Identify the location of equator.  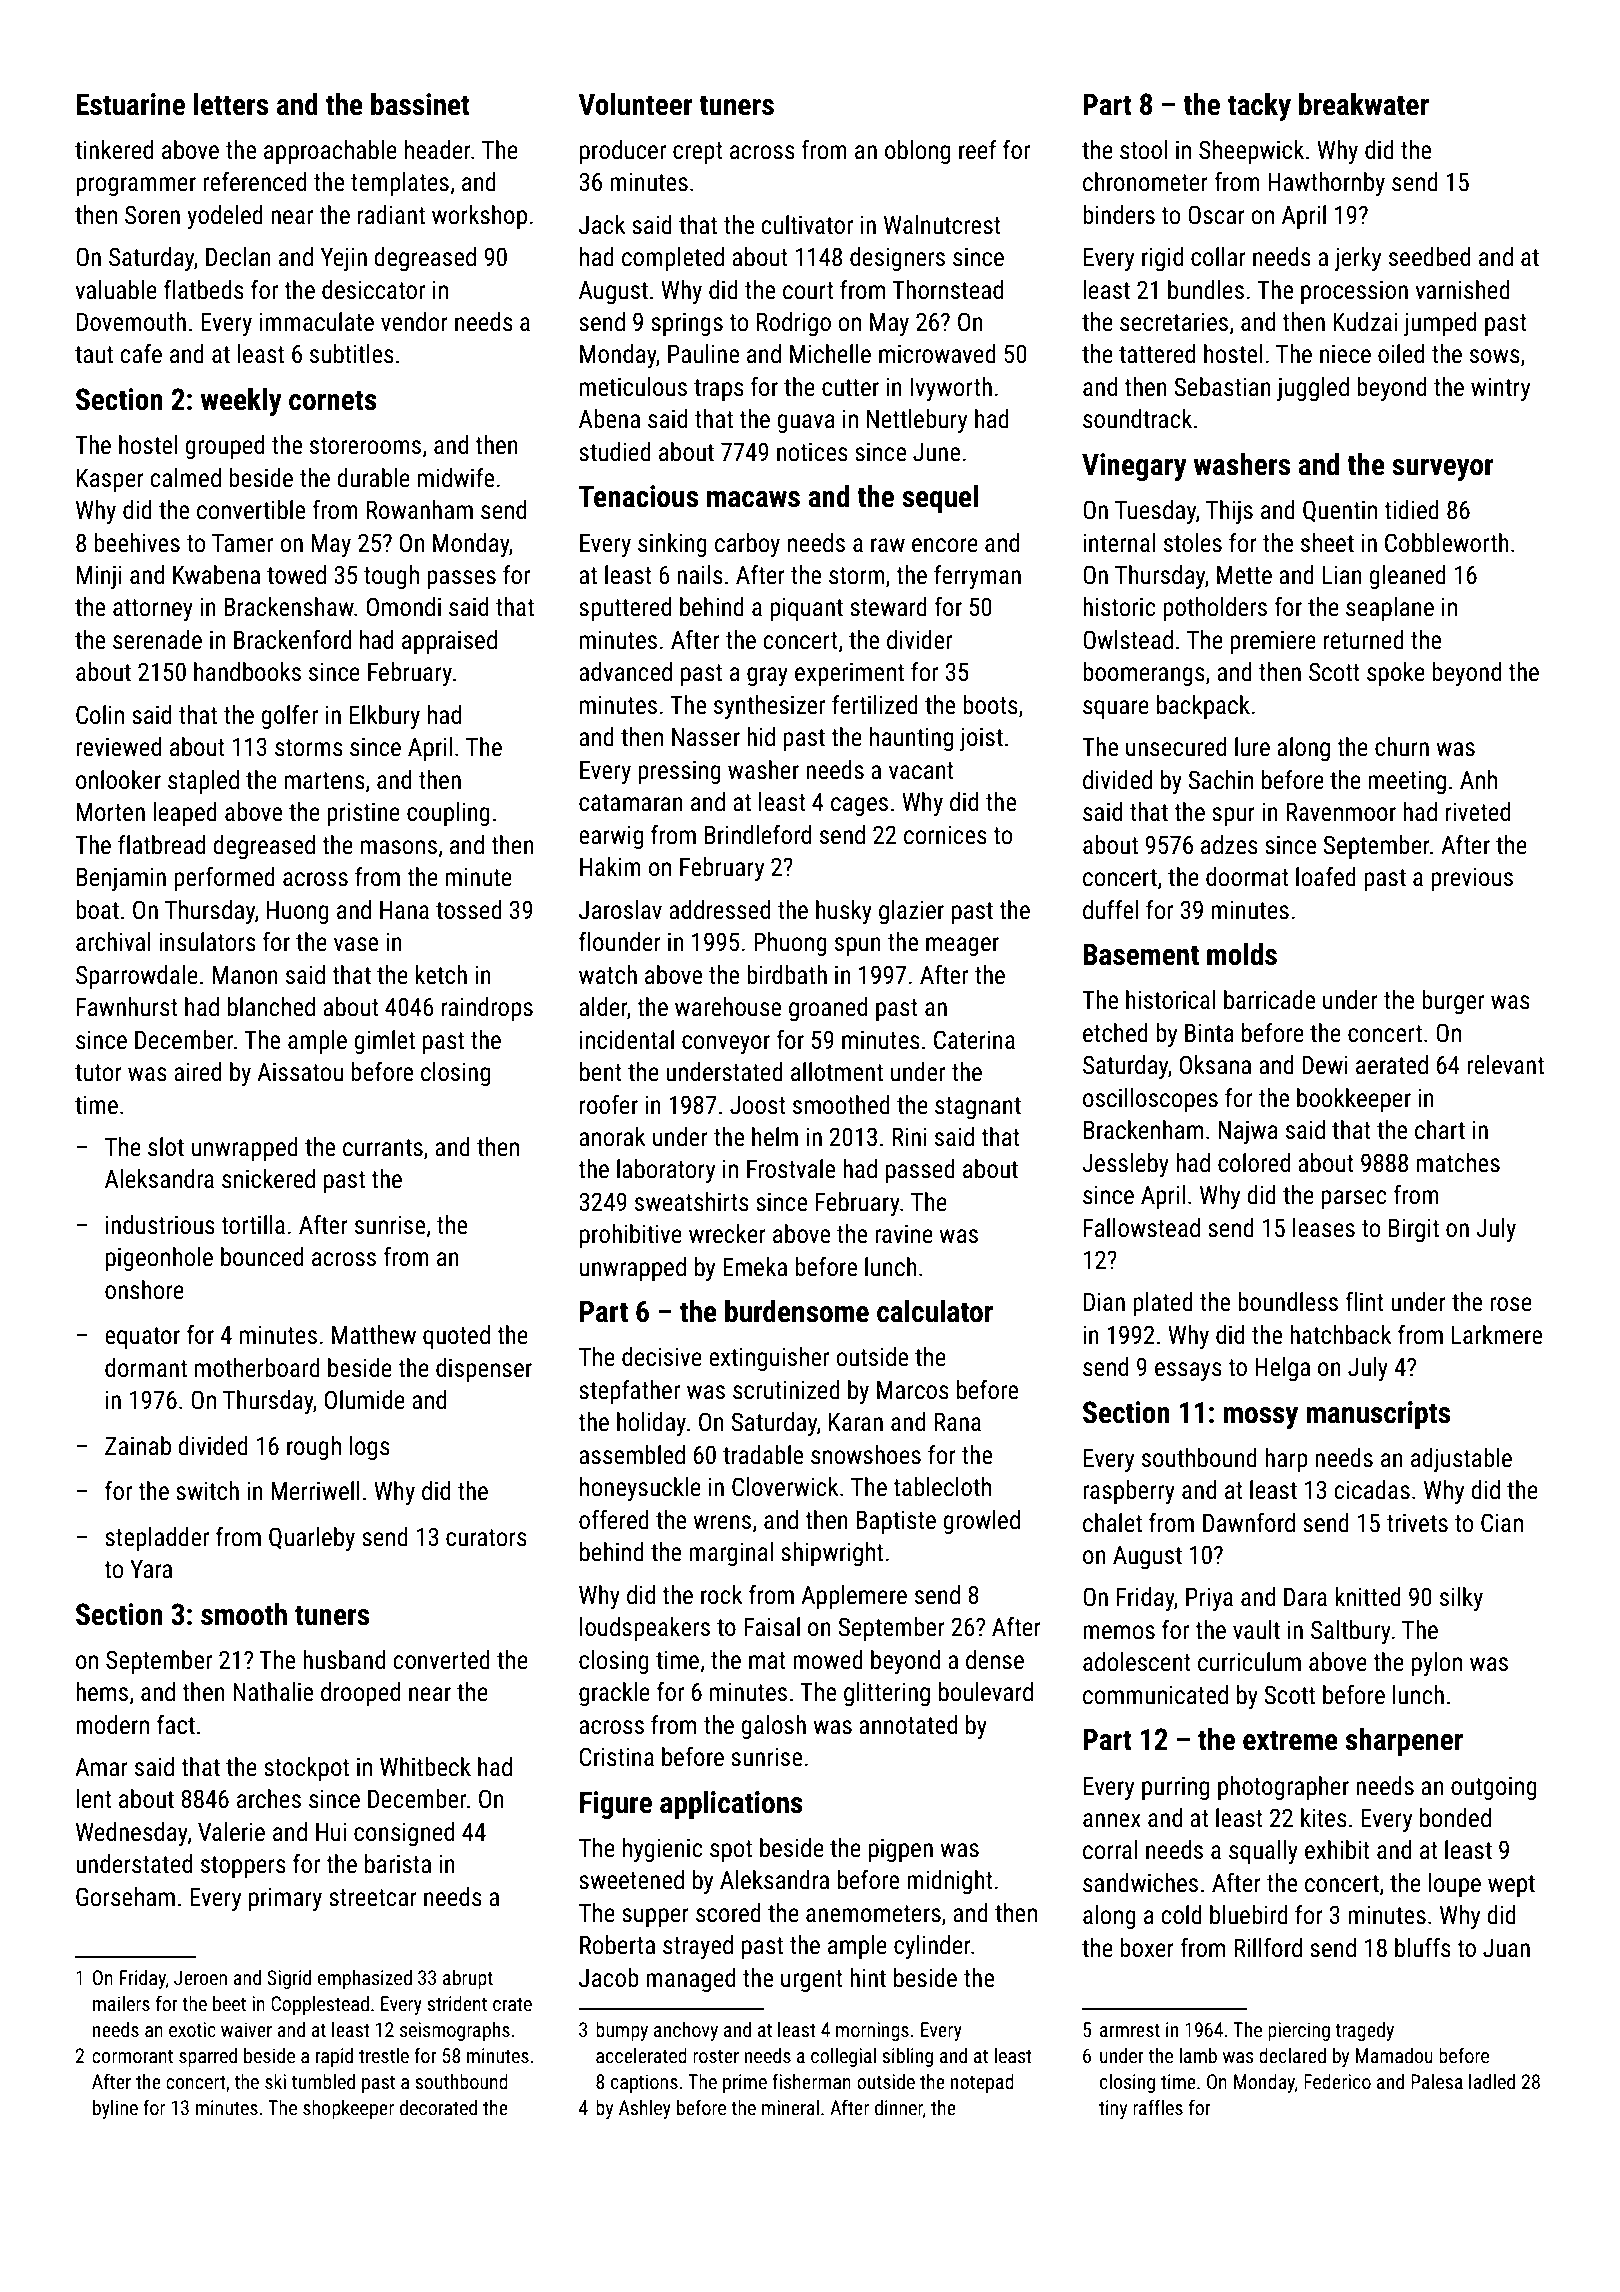
(142, 1338).
